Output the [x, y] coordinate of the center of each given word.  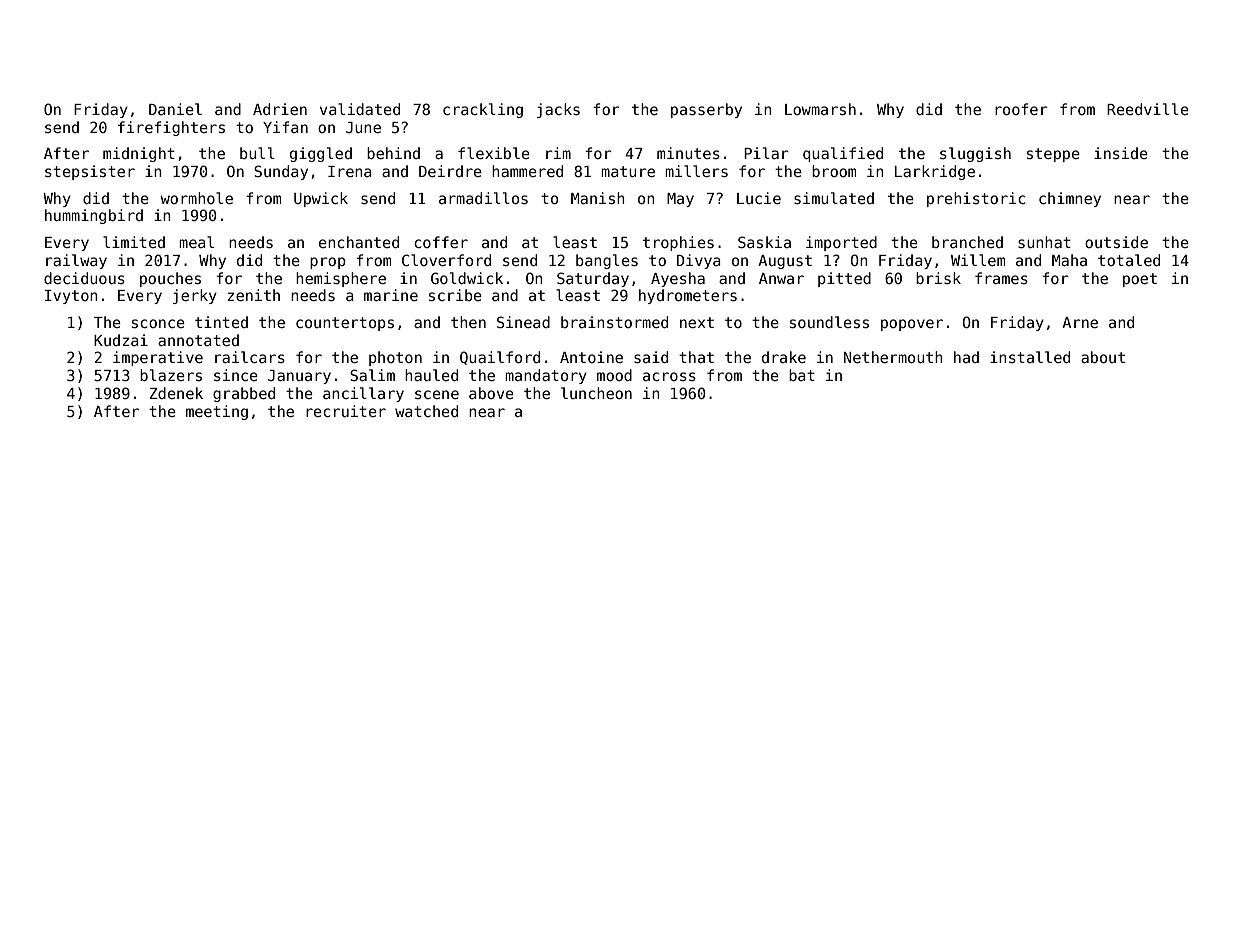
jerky [195, 296]
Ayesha [678, 279]
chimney [1070, 199]
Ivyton [71, 297]
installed [1030, 357]
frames [1001, 278]
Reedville [1148, 109]
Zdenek [176, 393]
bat [802, 375]
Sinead [523, 322]
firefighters [171, 128]
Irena [350, 171]
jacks [558, 110]
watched [426, 411]
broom [834, 171]
